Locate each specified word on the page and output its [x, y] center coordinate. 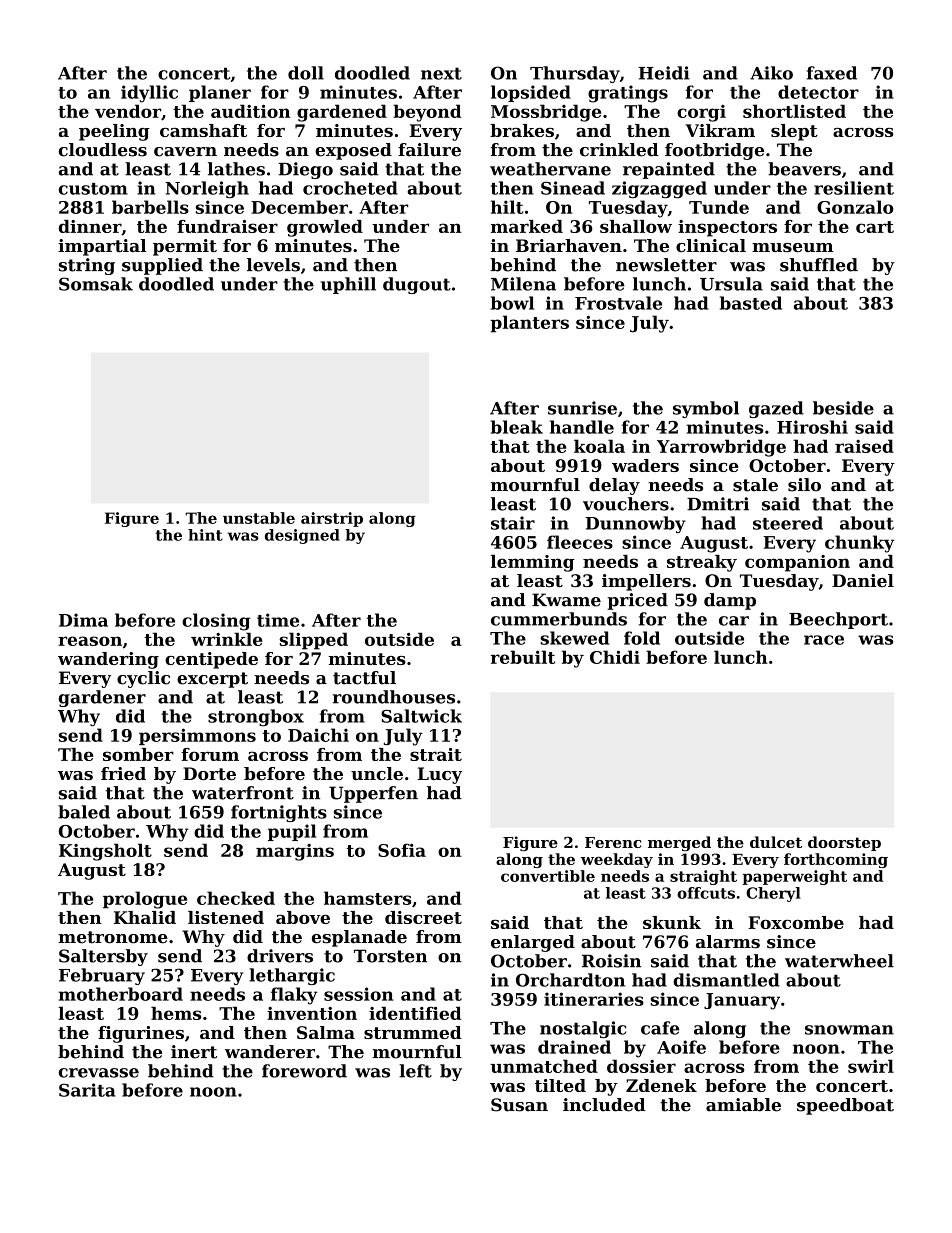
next [441, 73]
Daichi [318, 735]
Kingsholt [105, 852]
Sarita [87, 1090]
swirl [871, 1066]
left [415, 1071]
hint [205, 535]
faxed [832, 73]
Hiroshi [812, 427]
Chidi [615, 657]
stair [513, 523]
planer [220, 93]
